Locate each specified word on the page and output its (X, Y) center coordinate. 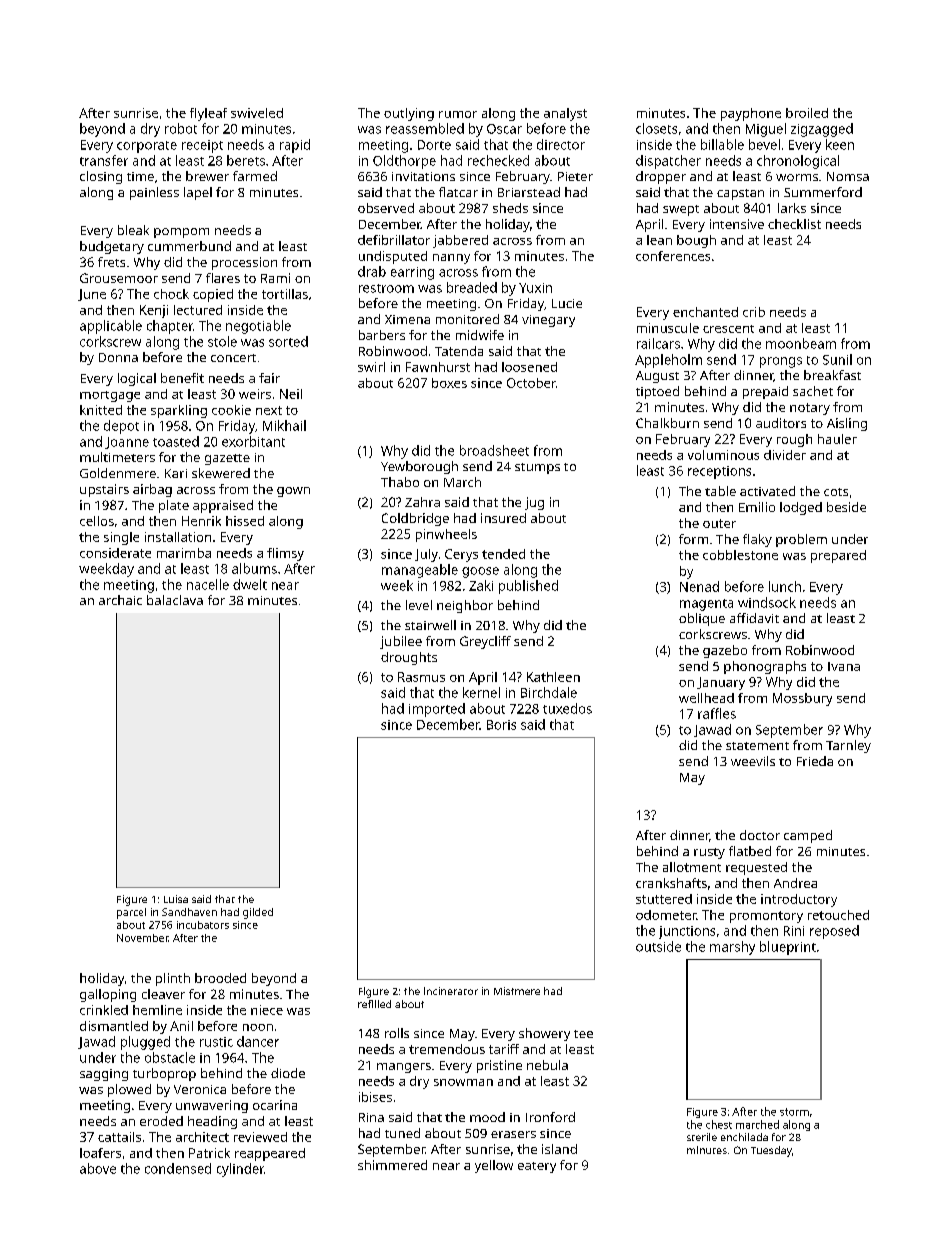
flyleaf (208, 114)
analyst (565, 114)
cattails (119, 1137)
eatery (537, 1167)
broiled (807, 113)
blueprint (788, 948)
